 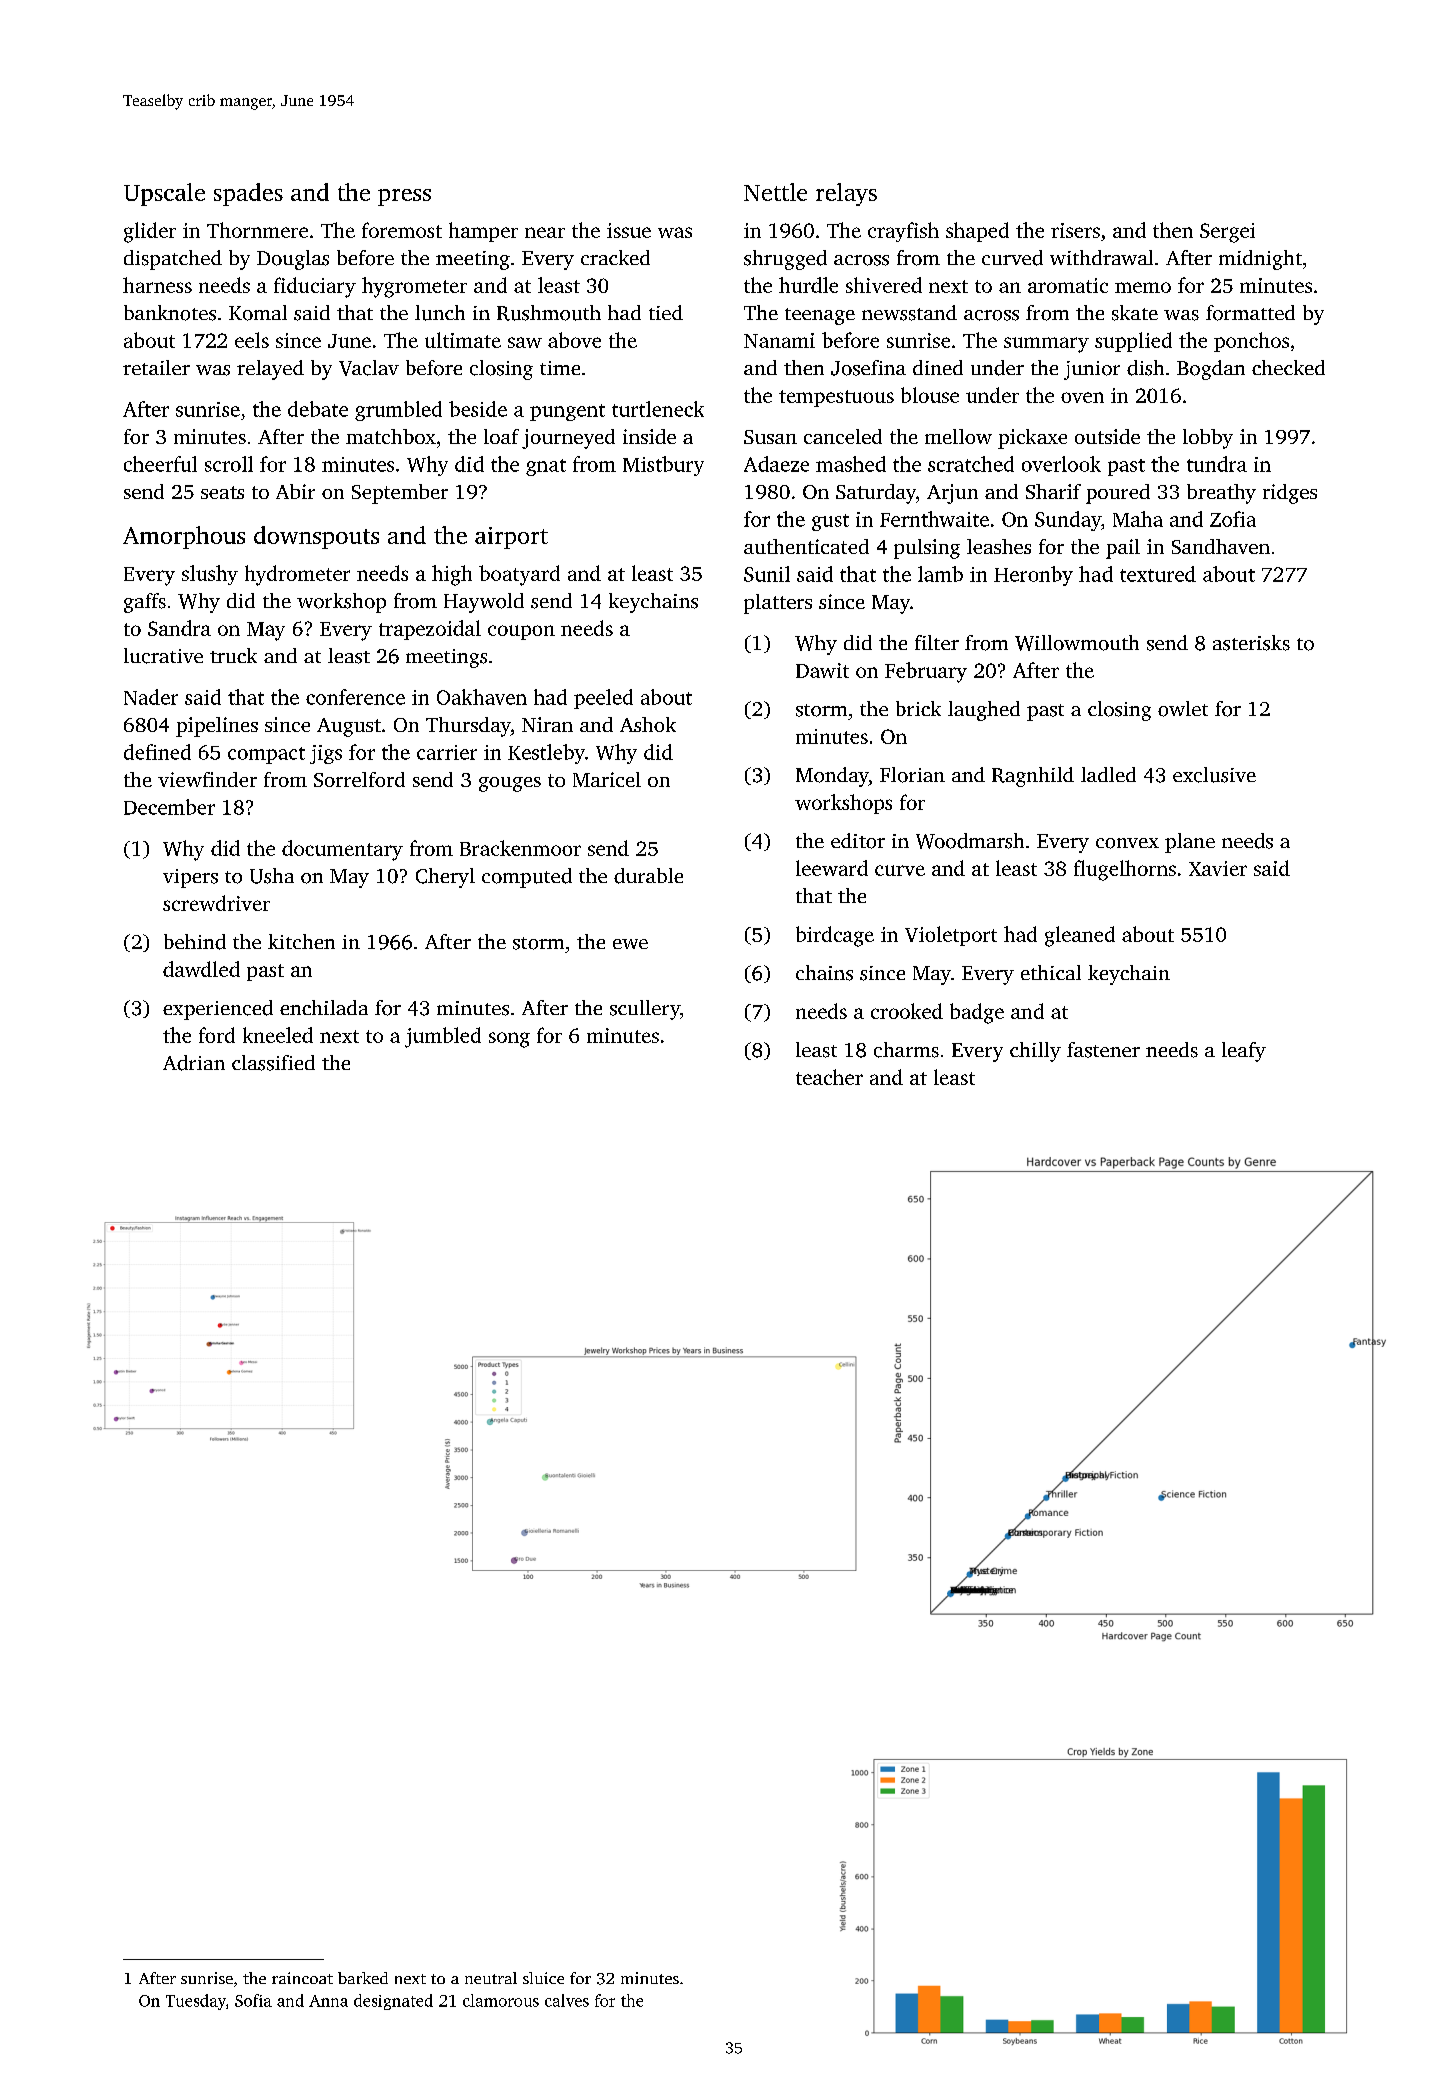 What do you see at coordinates (648, 724) in the image?
I see `Ashok` at bounding box center [648, 724].
